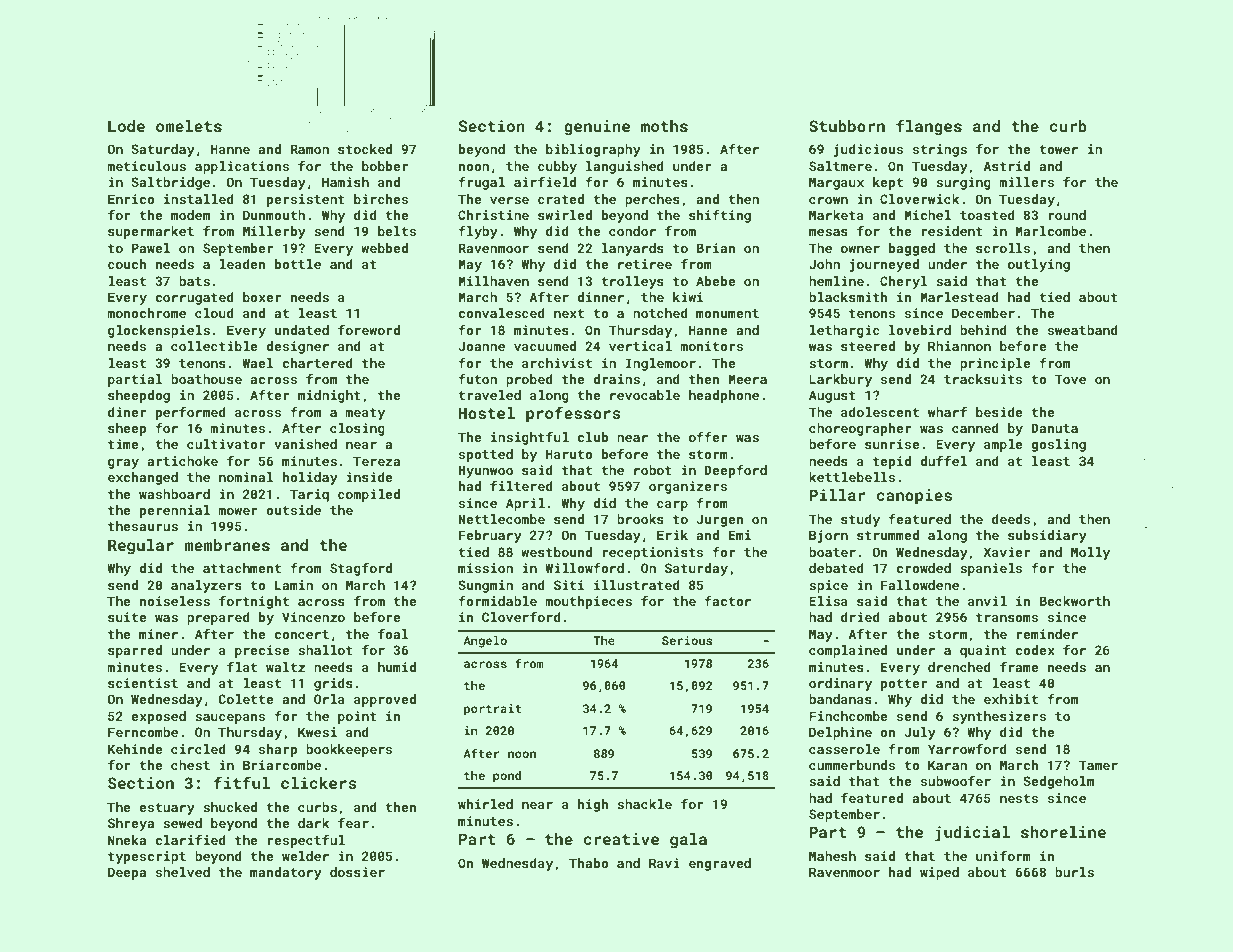 The width and height of the screenshot is (1233, 952). I want to click on mandatory, so click(286, 873).
